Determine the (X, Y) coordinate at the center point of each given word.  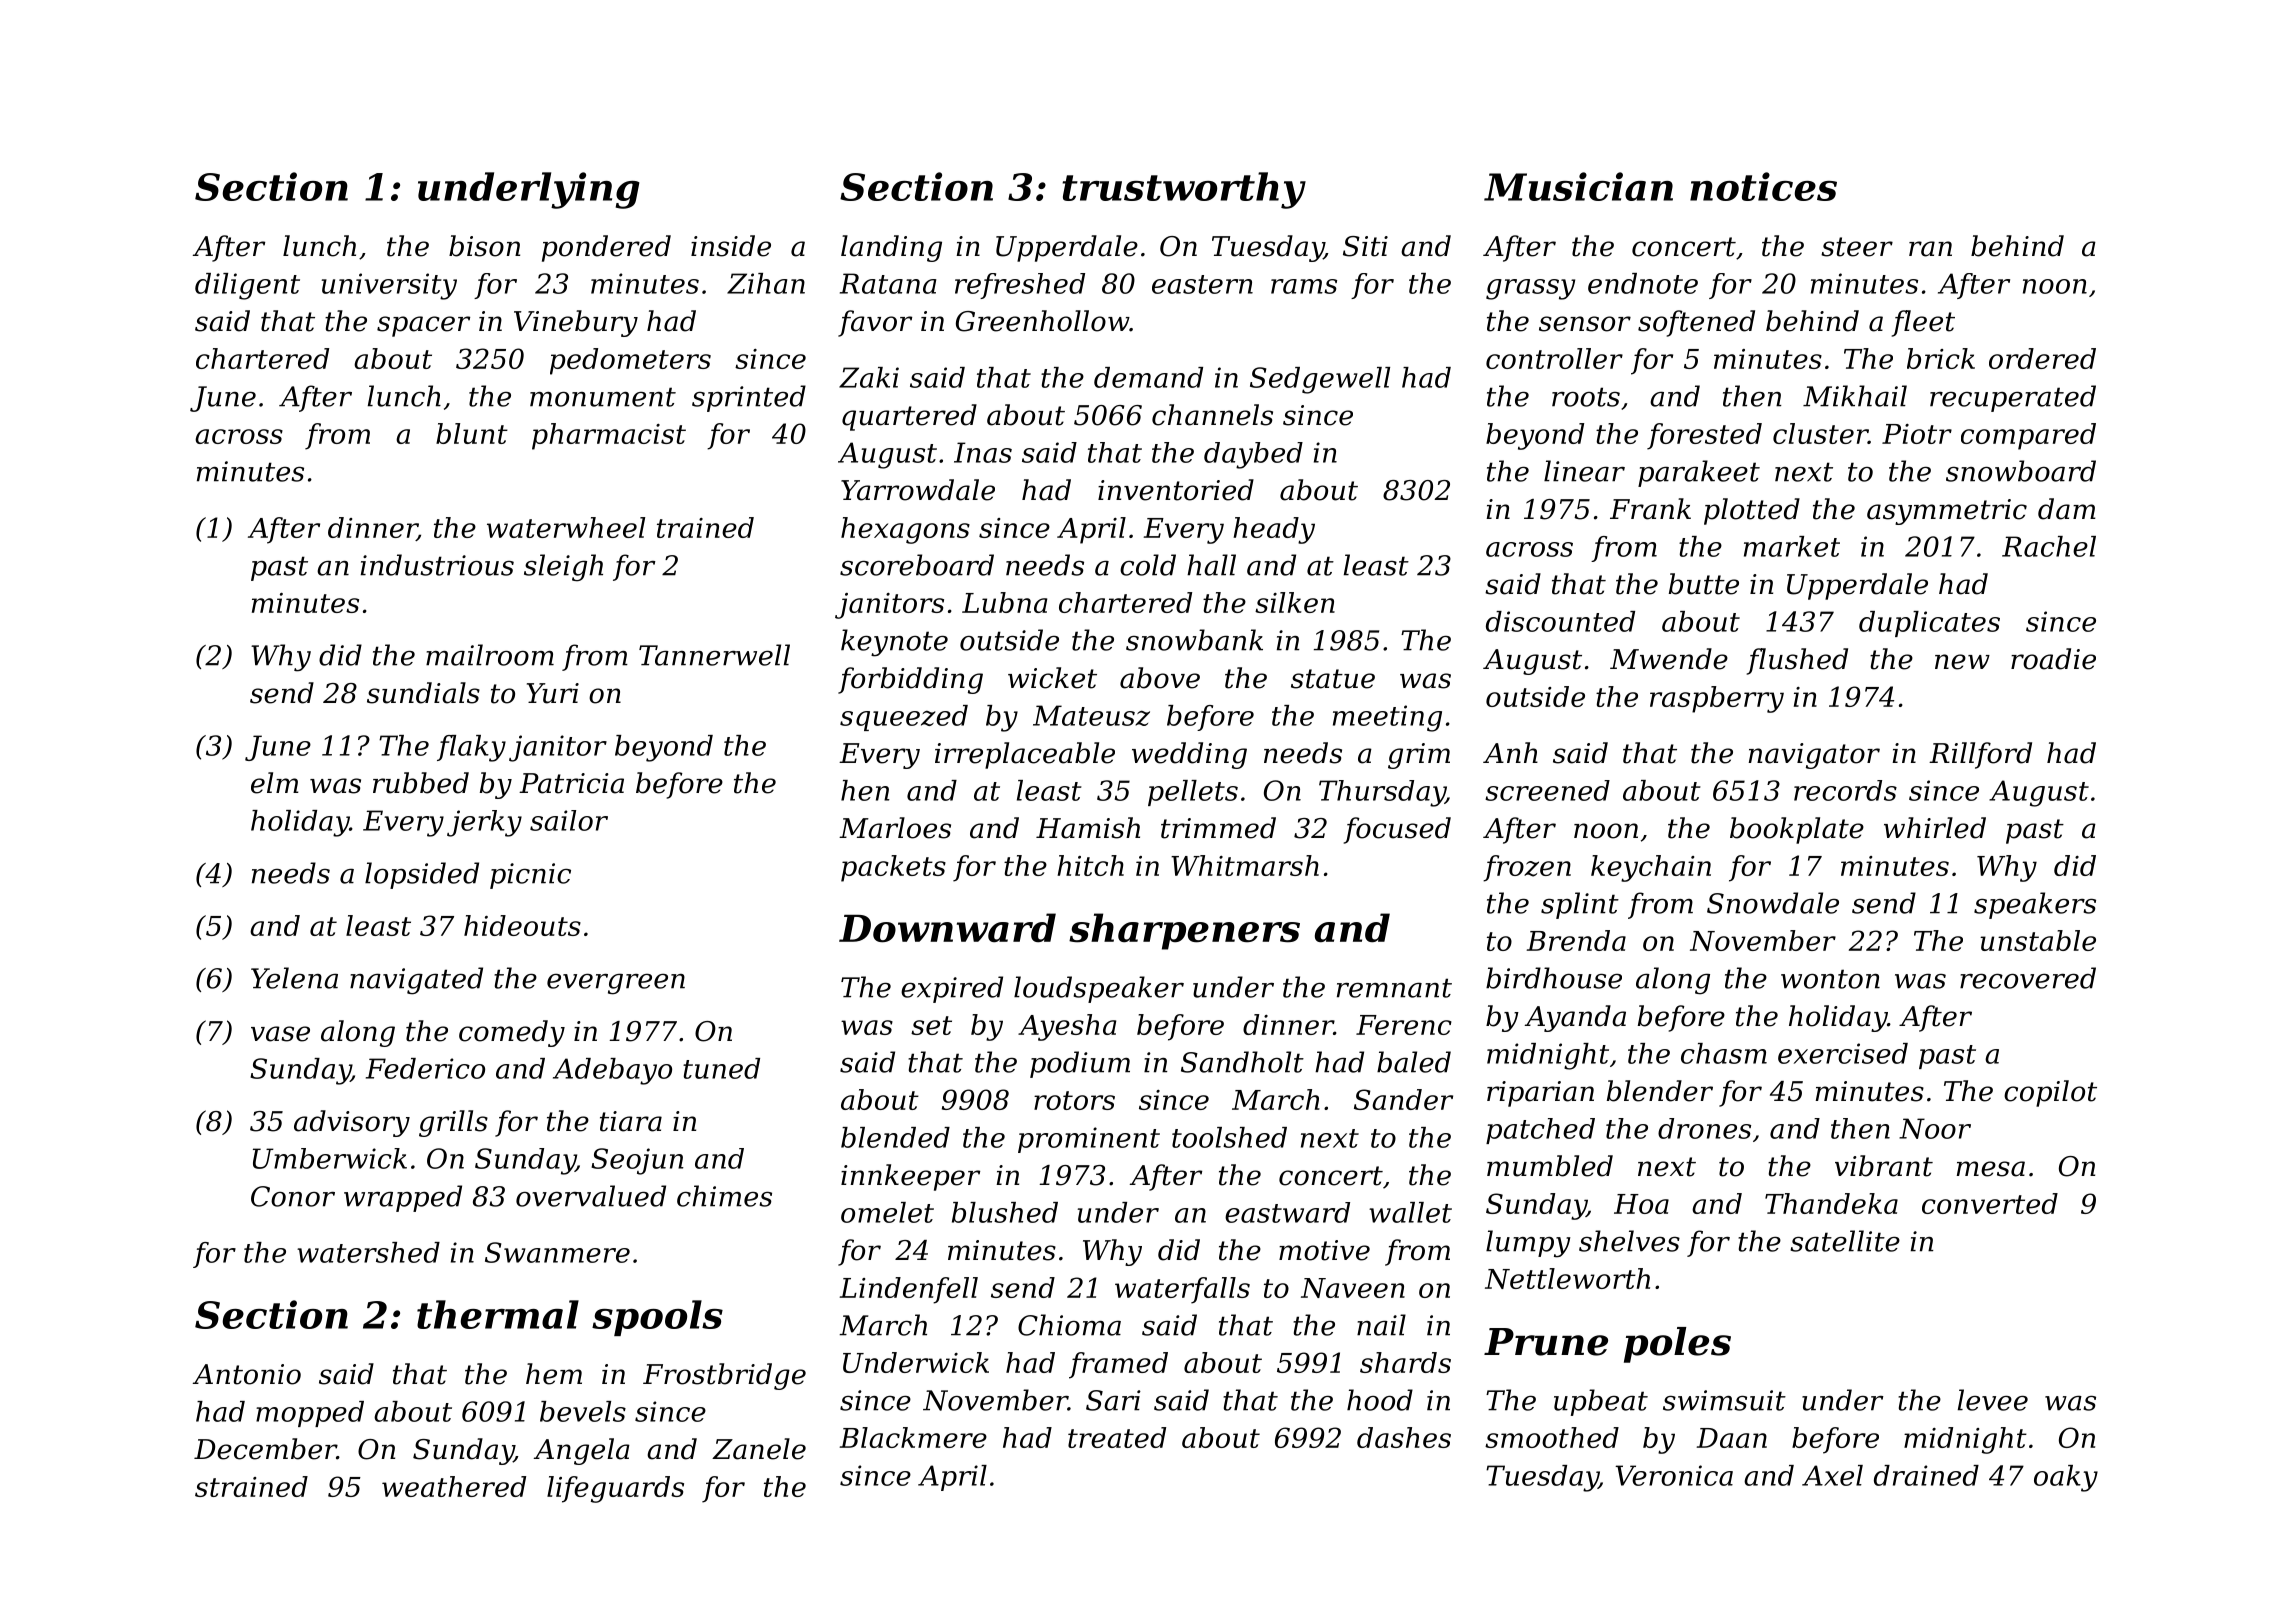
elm (275, 783)
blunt (472, 433)
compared (2028, 436)
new (1962, 662)
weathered (454, 1486)
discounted (1560, 621)
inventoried (1176, 490)
